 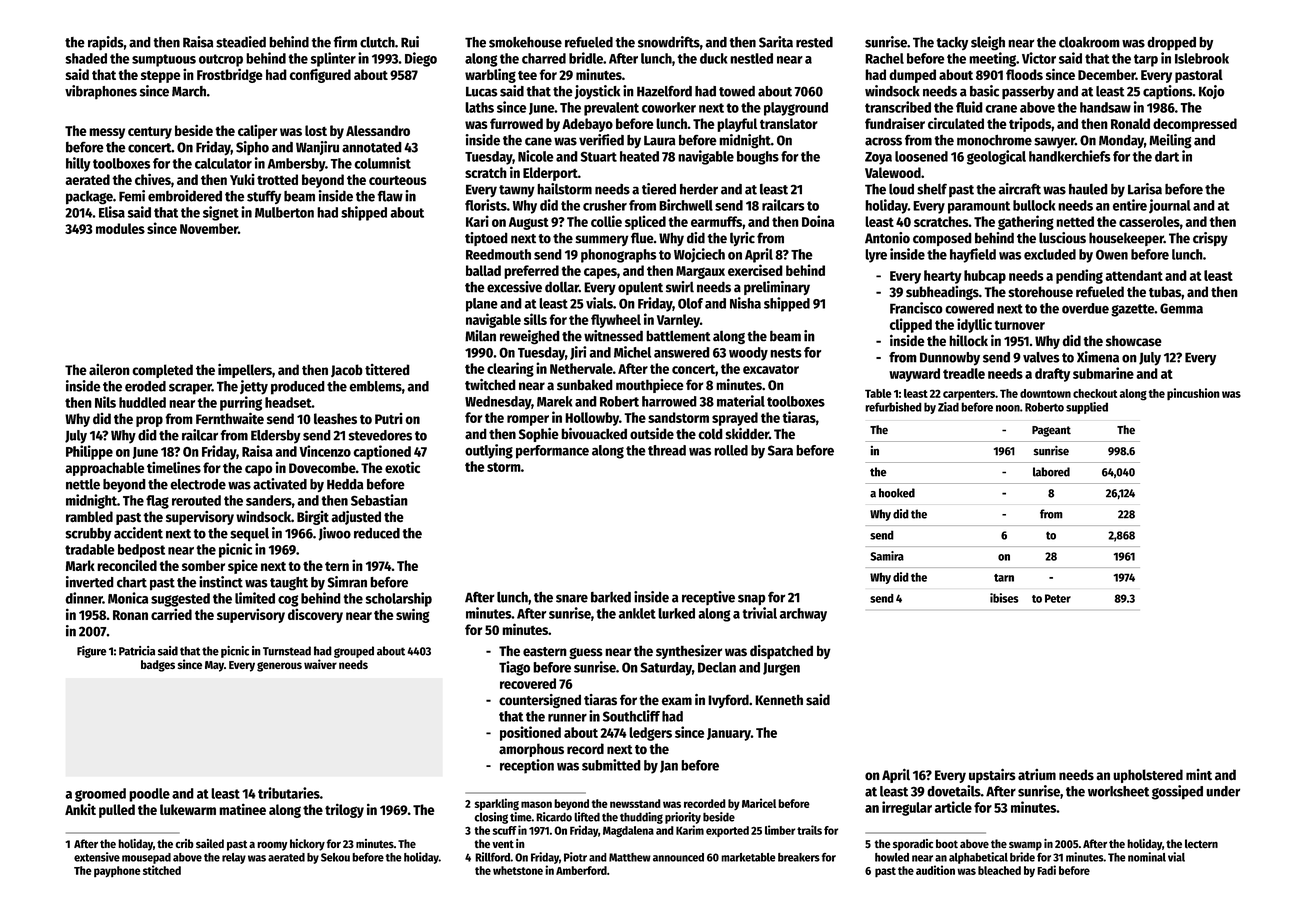 What do you see at coordinates (288, 601) in the screenshot?
I see `cog` at bounding box center [288, 601].
